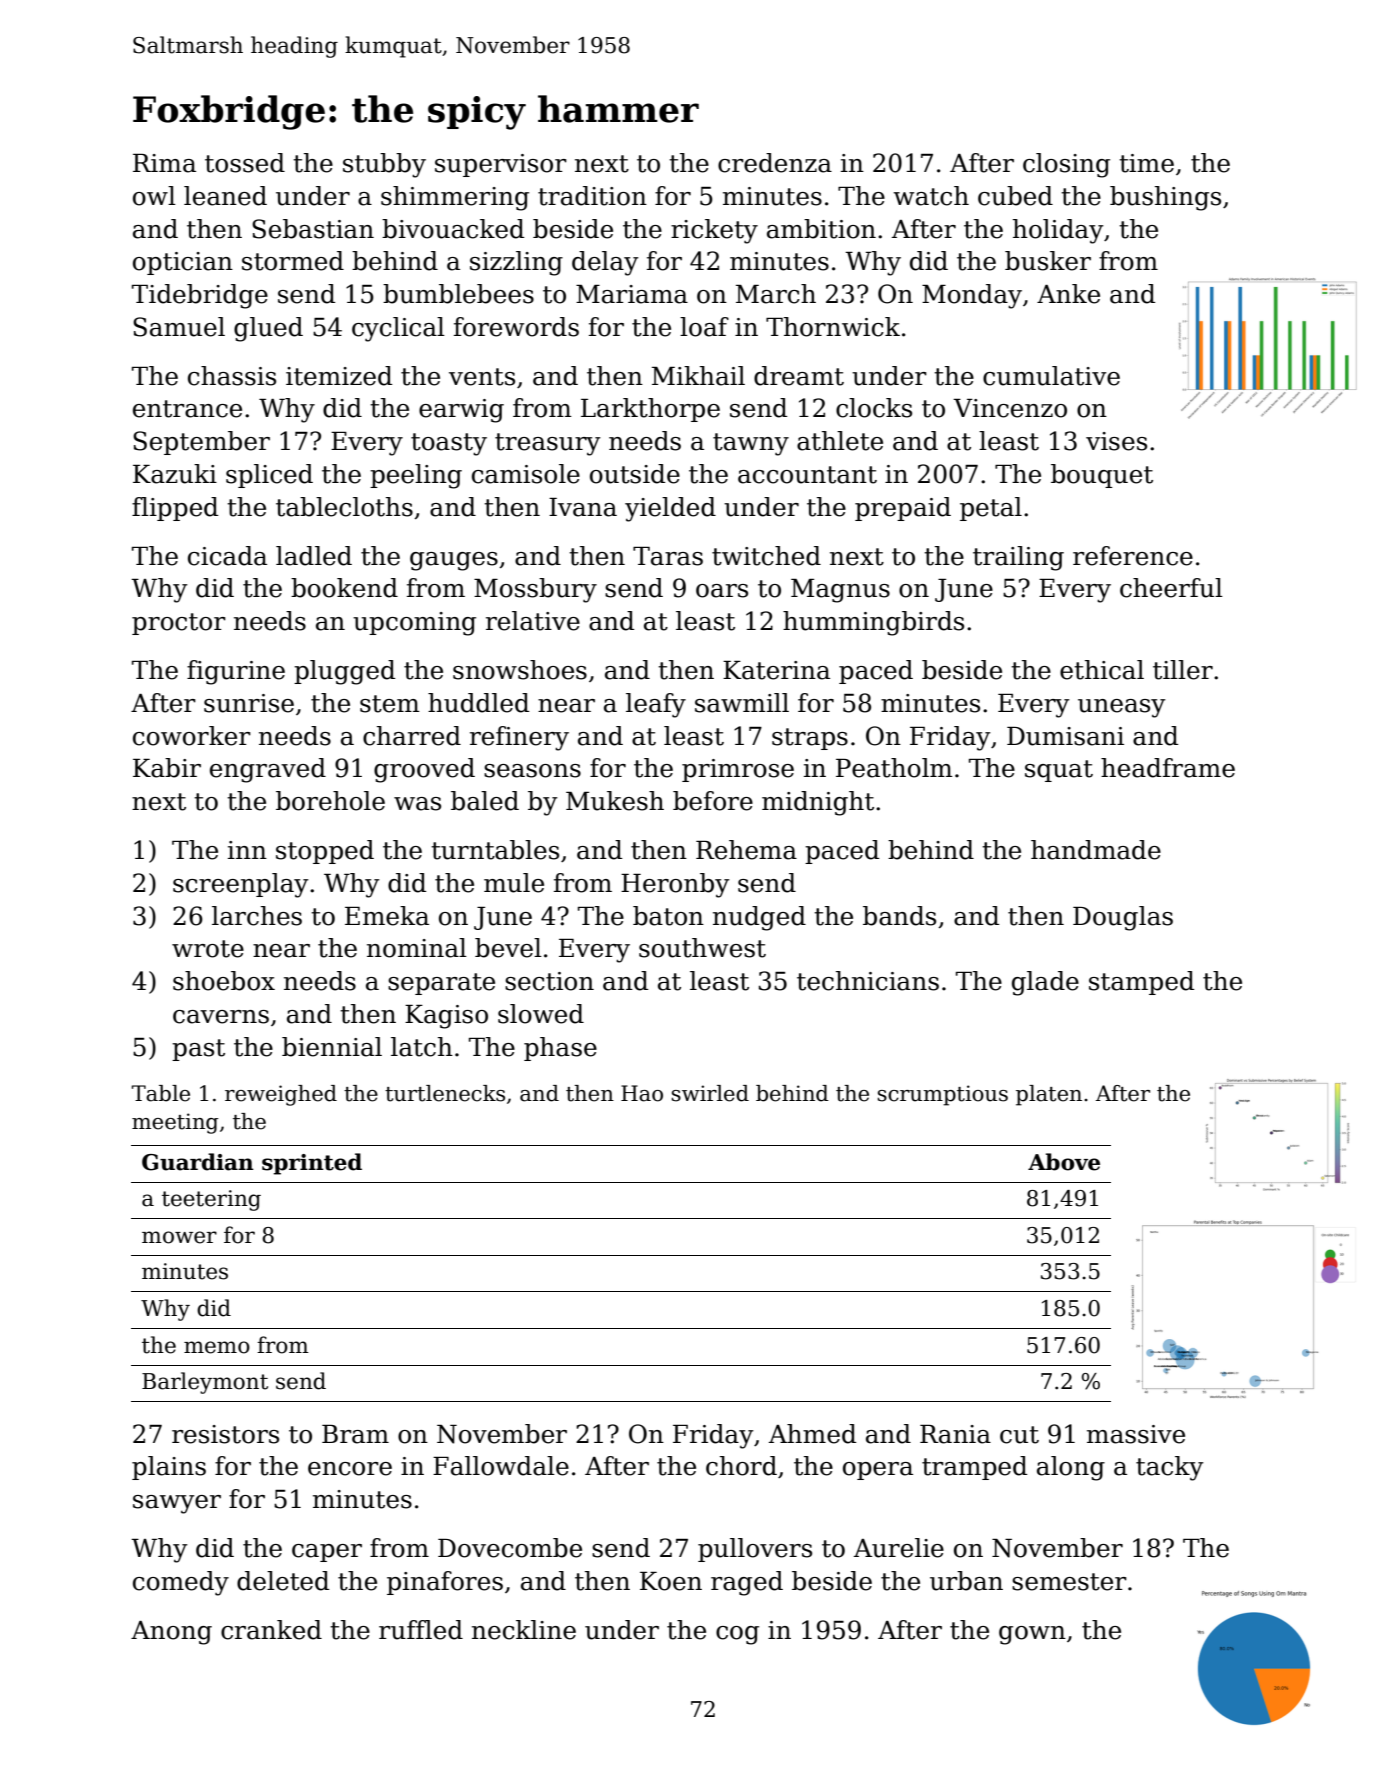  I want to click on screenplay, so click(241, 885).
